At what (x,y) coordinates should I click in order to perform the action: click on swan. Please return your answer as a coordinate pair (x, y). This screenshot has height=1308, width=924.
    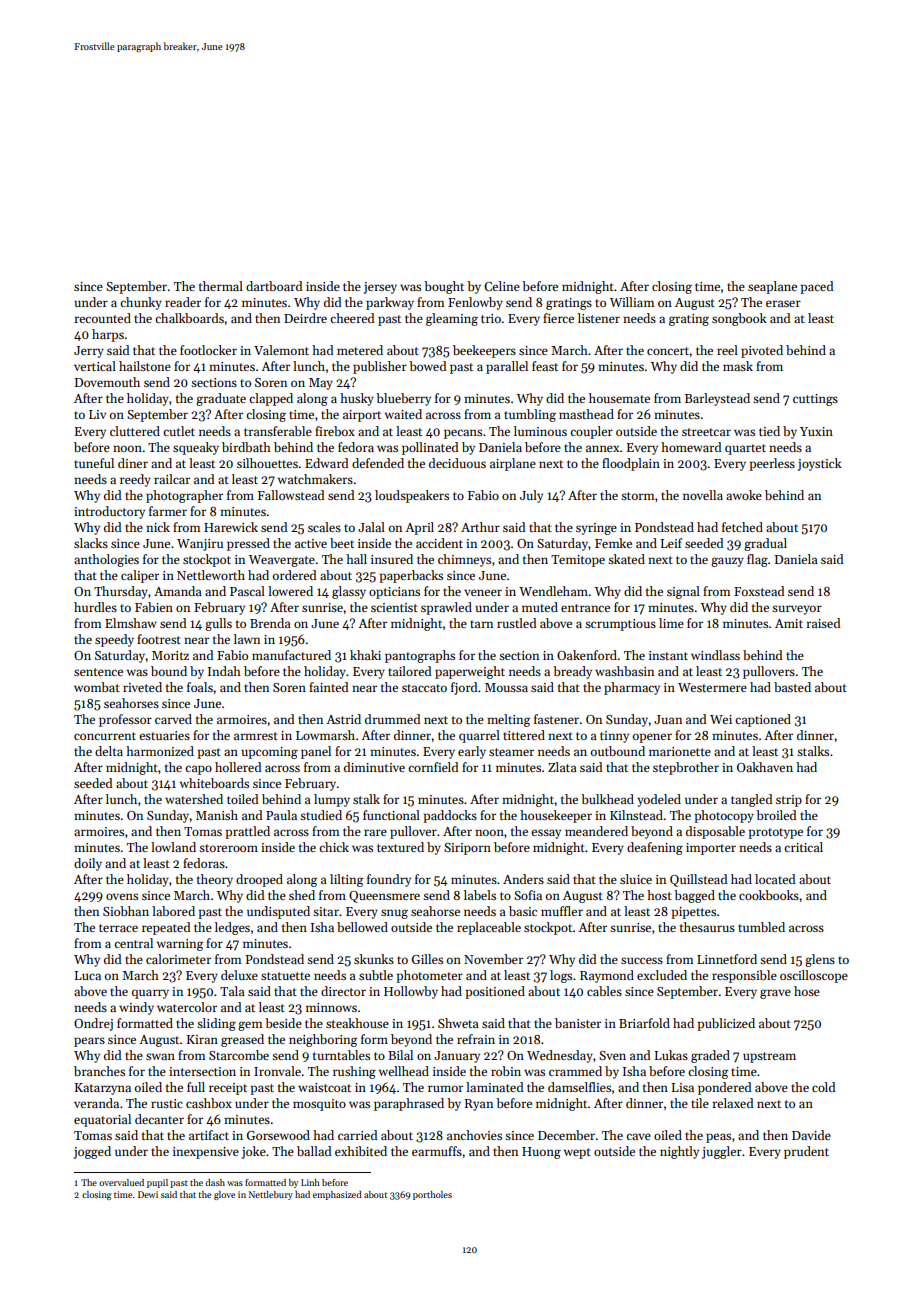
    Looking at the image, I should click on (160, 1056).
